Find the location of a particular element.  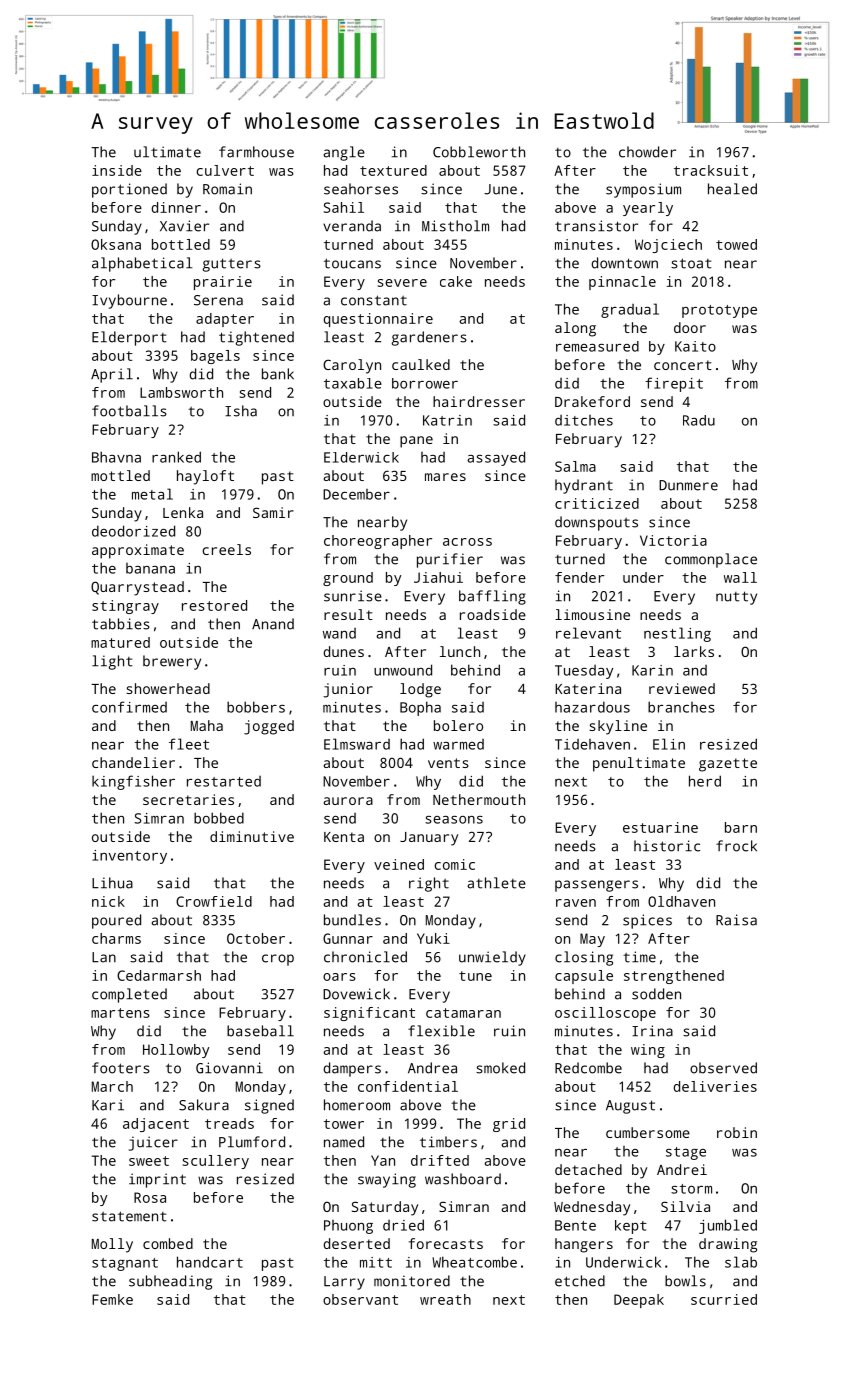

charms is located at coordinates (116, 938).
